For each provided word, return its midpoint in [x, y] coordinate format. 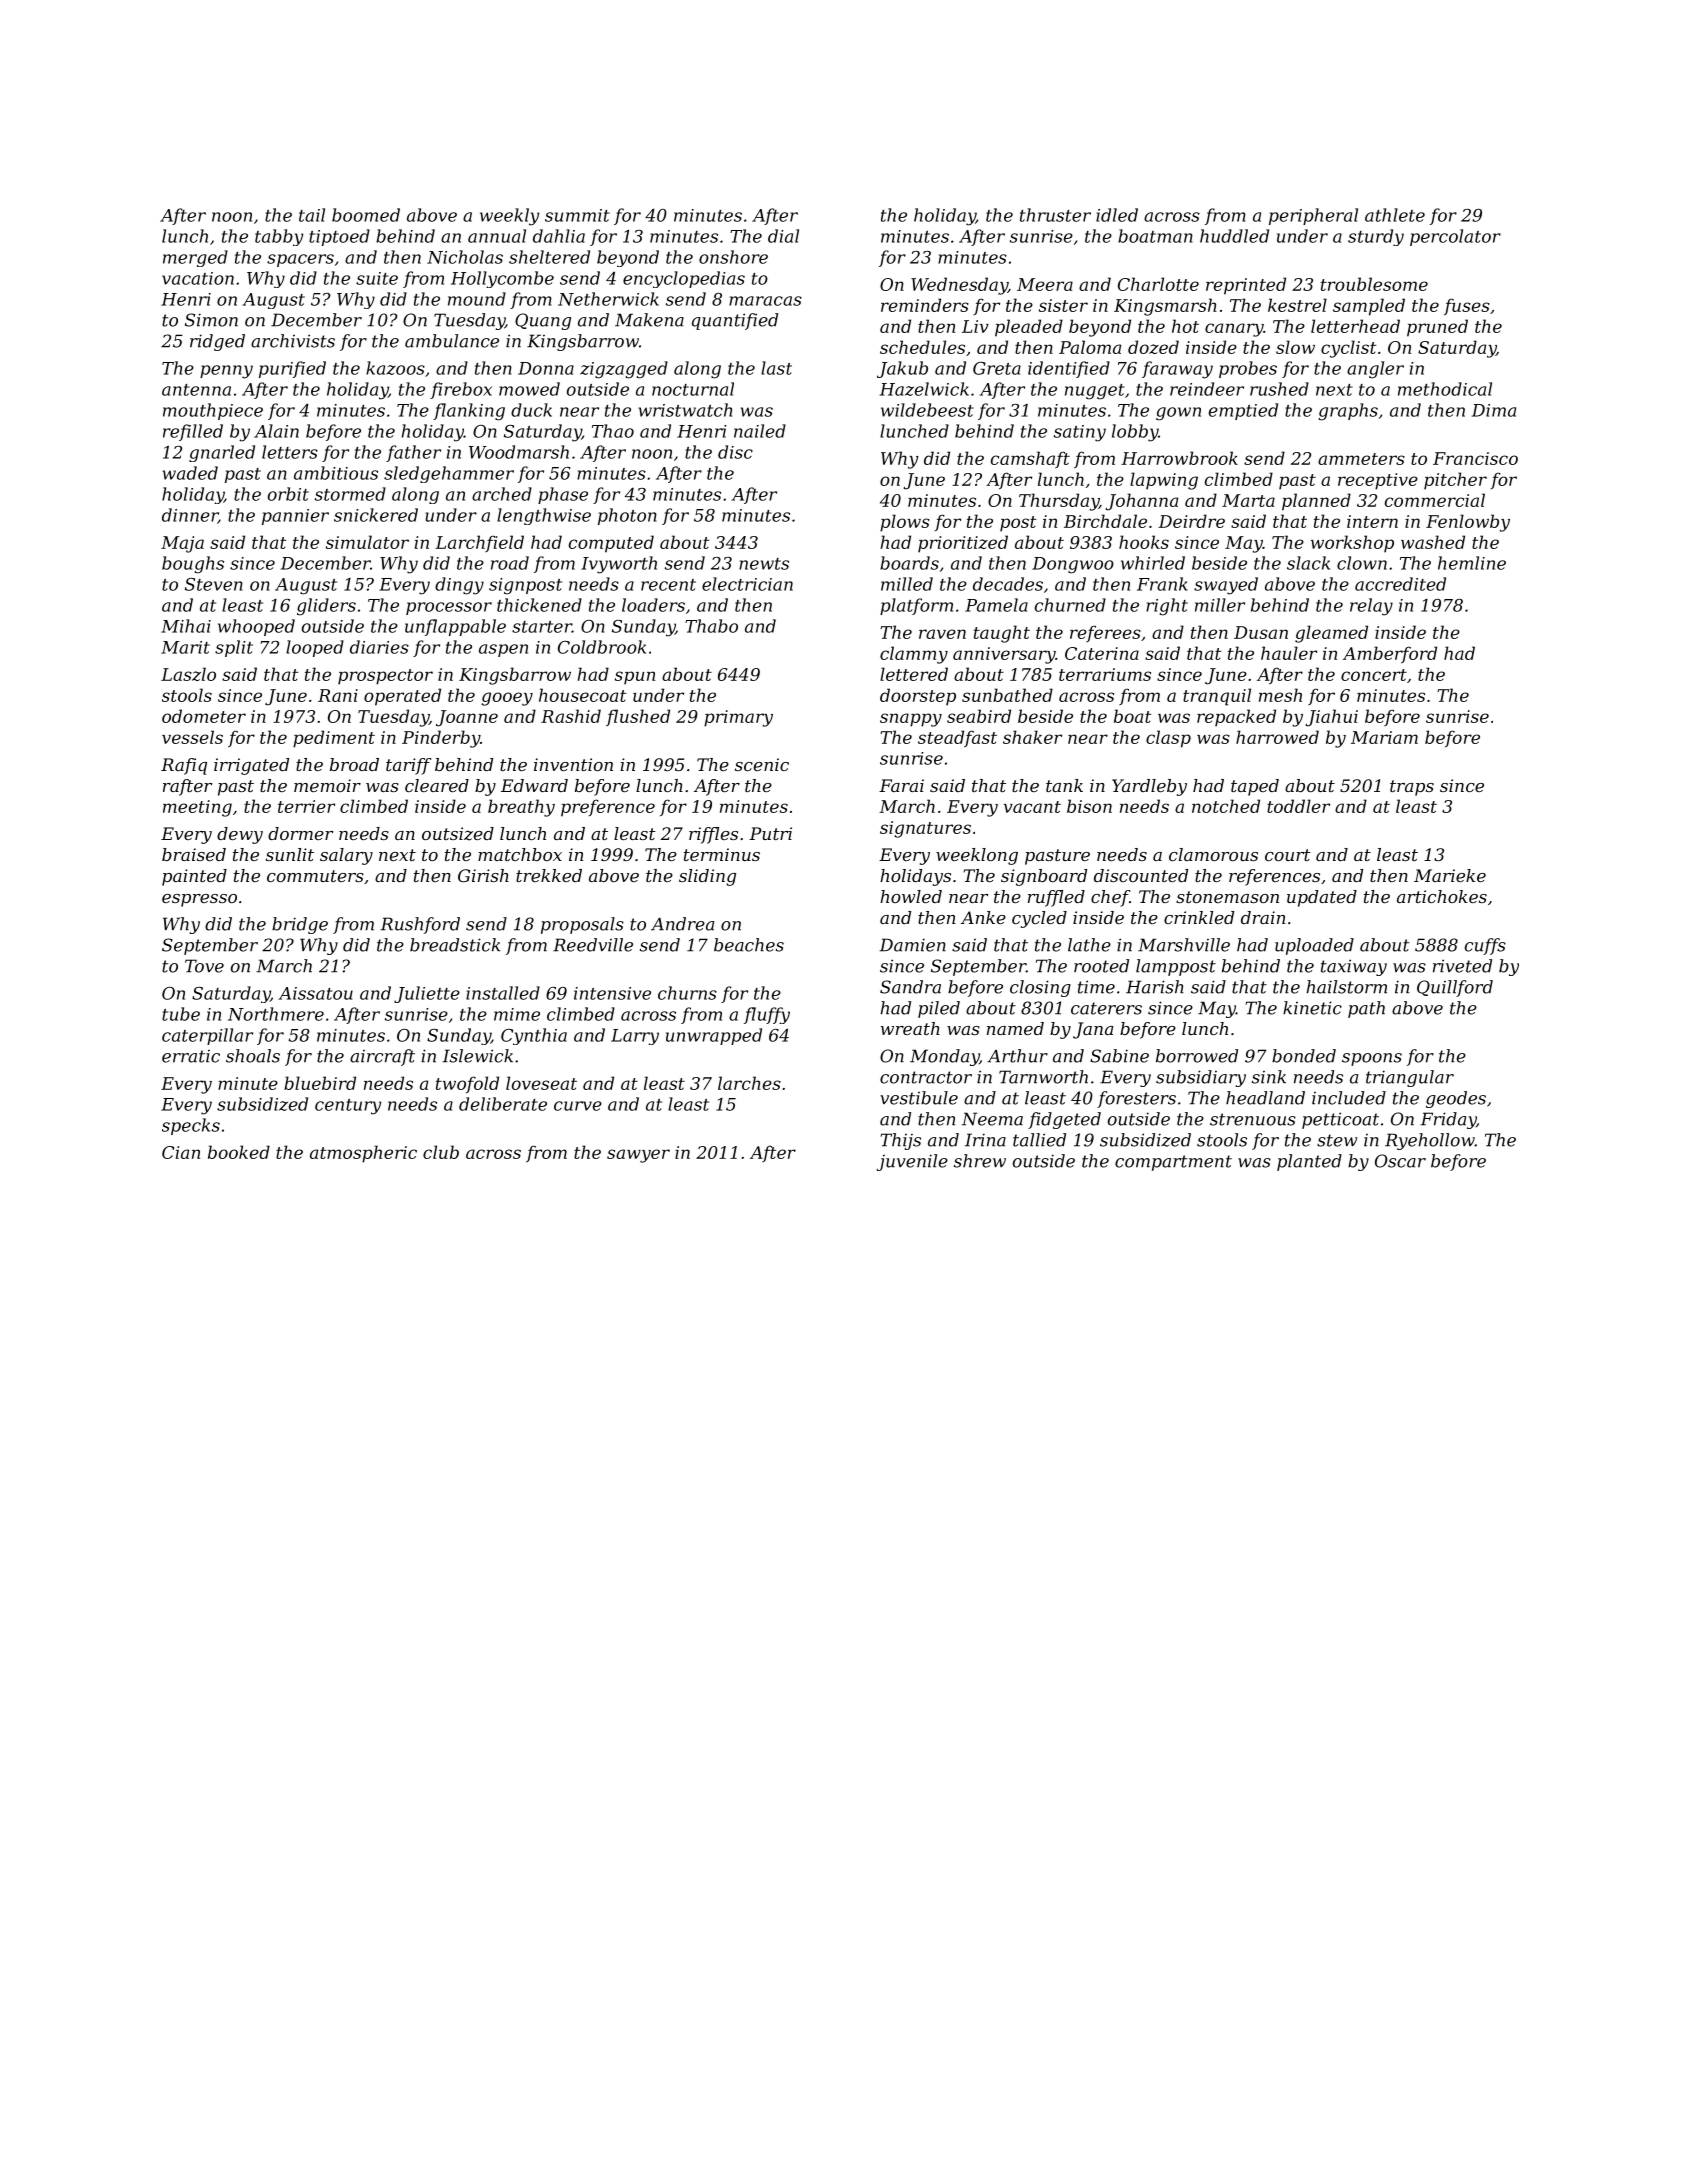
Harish [1155, 987]
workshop [1352, 544]
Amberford [1390, 655]
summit [577, 215]
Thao [613, 431]
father [413, 453]
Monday [944, 1057]
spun [635, 678]
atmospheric [363, 1154]
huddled [1234, 236]
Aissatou [315, 993]
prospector [385, 677]
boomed [366, 215]
